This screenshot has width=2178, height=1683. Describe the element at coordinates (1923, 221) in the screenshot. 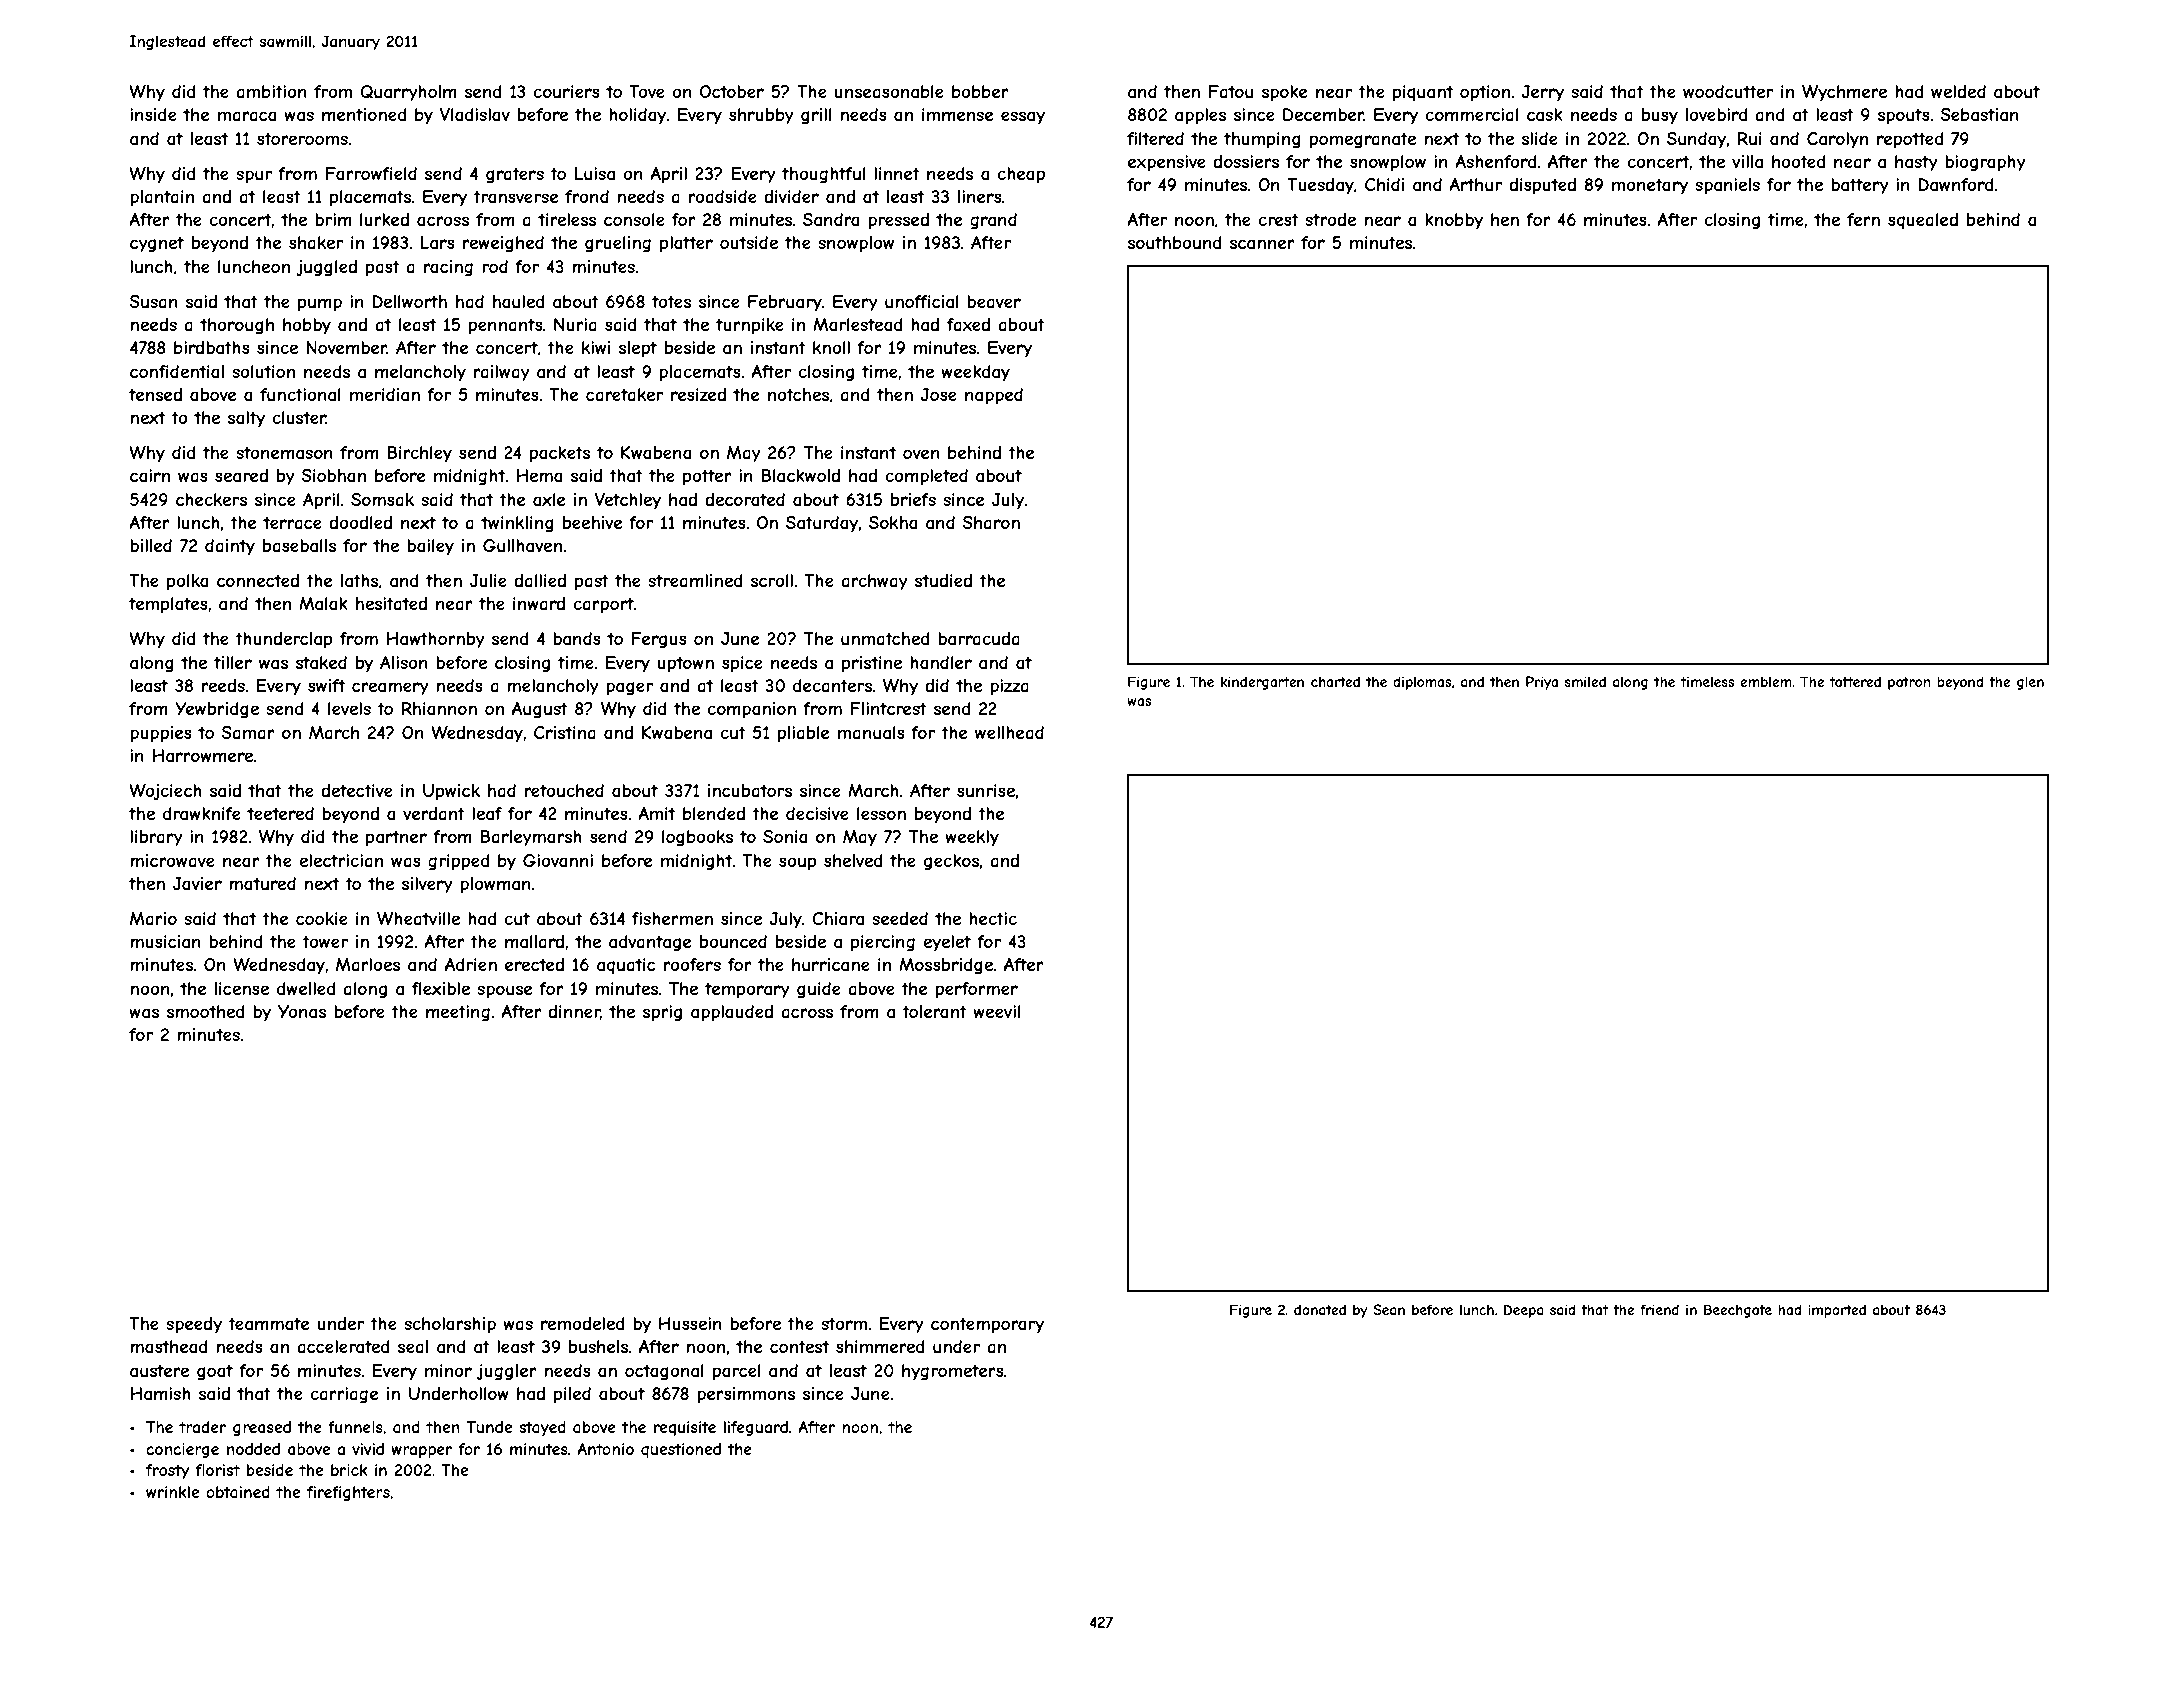

I see `squealed` at that location.
